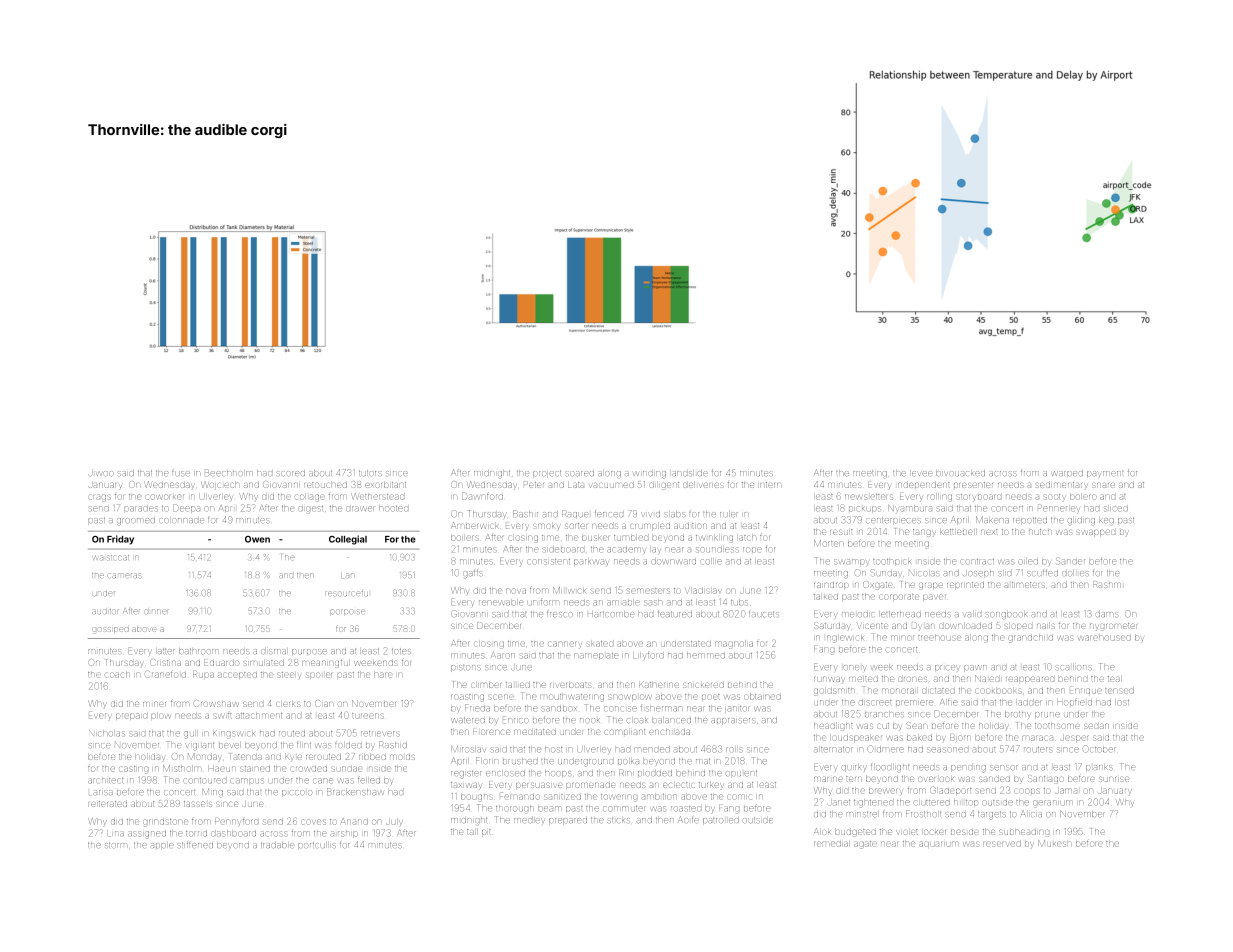 The image size is (1233, 952). I want to click on attachment, so click(259, 716).
